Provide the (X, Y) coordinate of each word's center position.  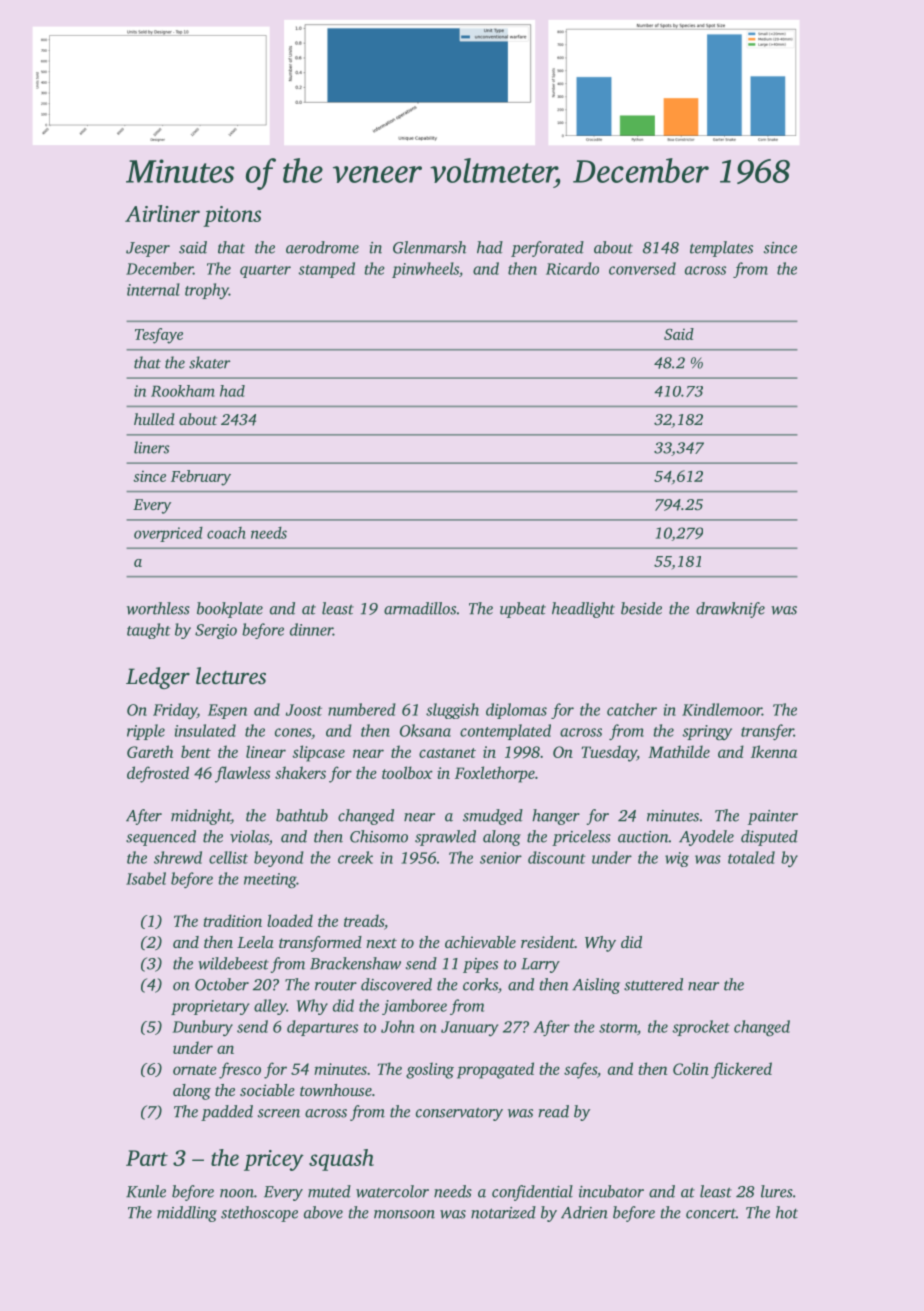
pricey (274, 1160)
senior (501, 858)
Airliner (162, 213)
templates (721, 249)
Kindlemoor (722, 709)
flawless (242, 774)
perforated (547, 249)
